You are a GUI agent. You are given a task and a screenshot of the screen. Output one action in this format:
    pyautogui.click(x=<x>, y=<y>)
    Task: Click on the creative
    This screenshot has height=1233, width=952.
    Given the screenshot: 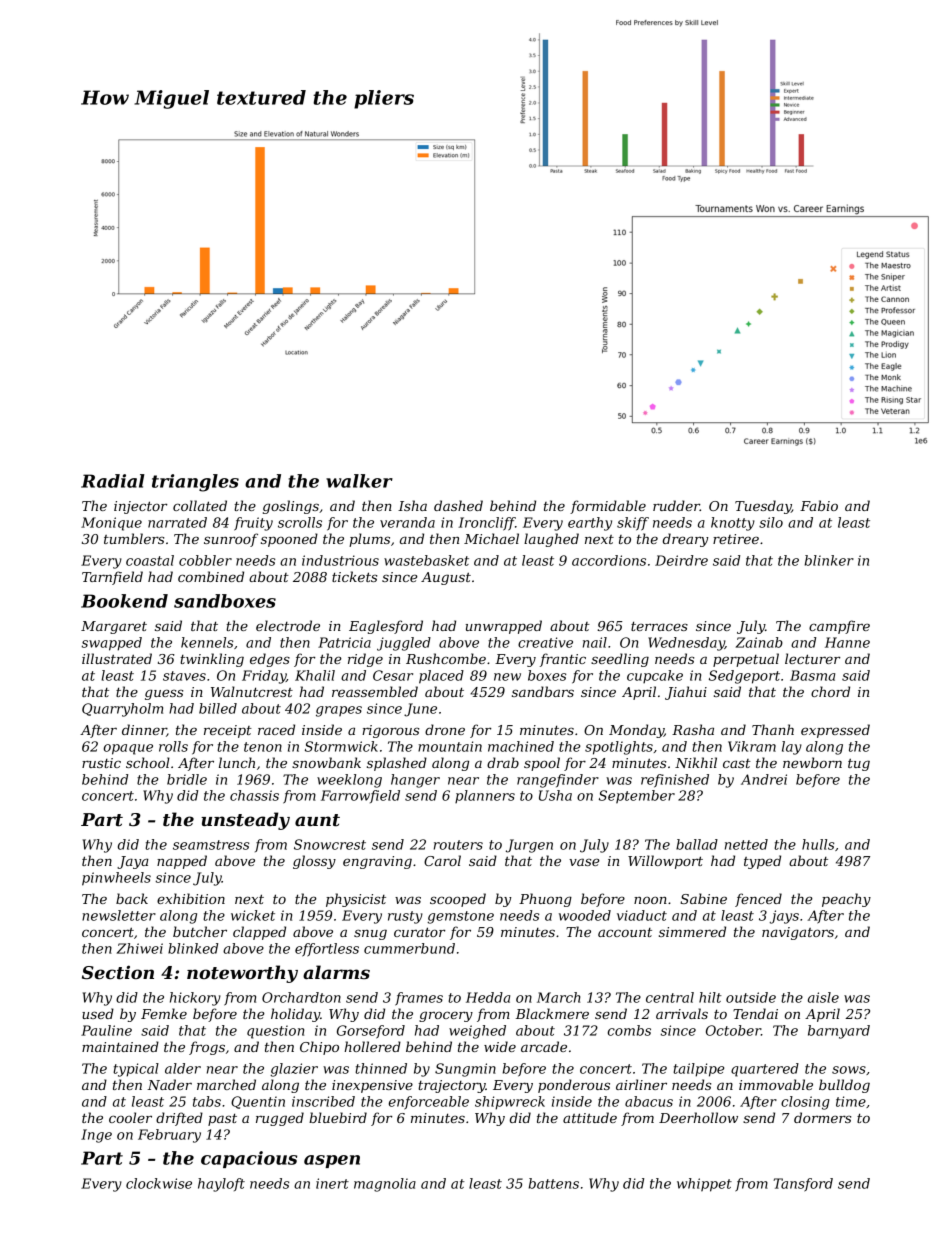 What is the action you would take?
    pyautogui.click(x=545, y=642)
